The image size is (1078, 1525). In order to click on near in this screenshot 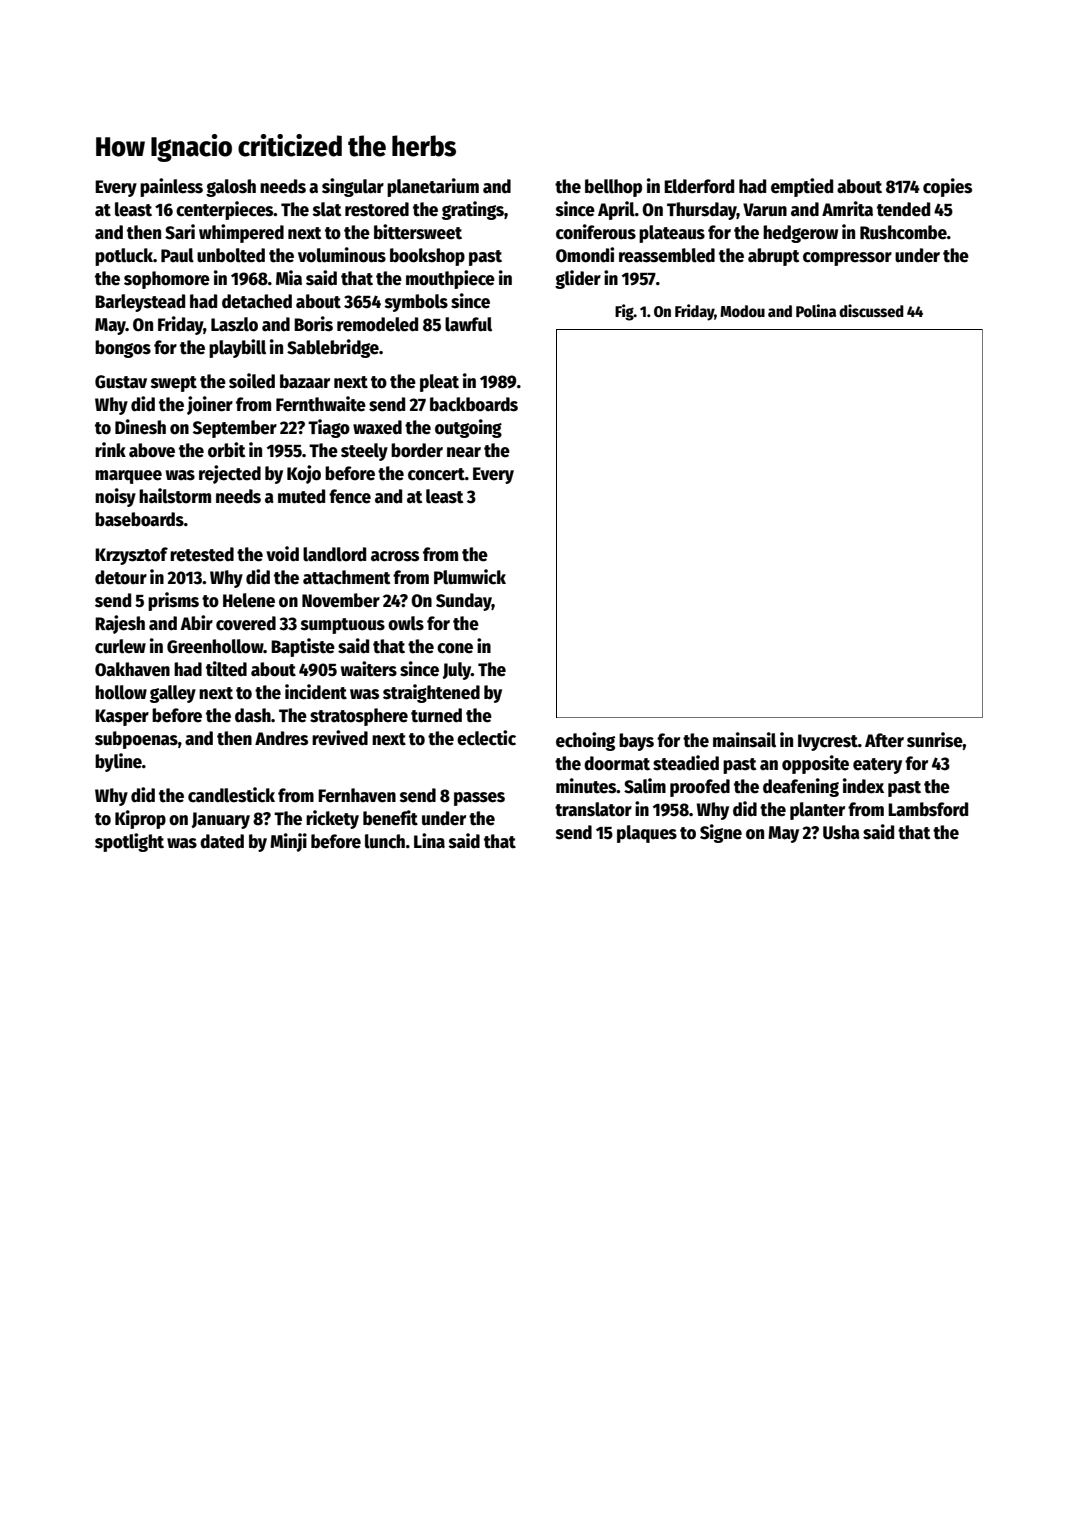, I will do `click(464, 452)`.
